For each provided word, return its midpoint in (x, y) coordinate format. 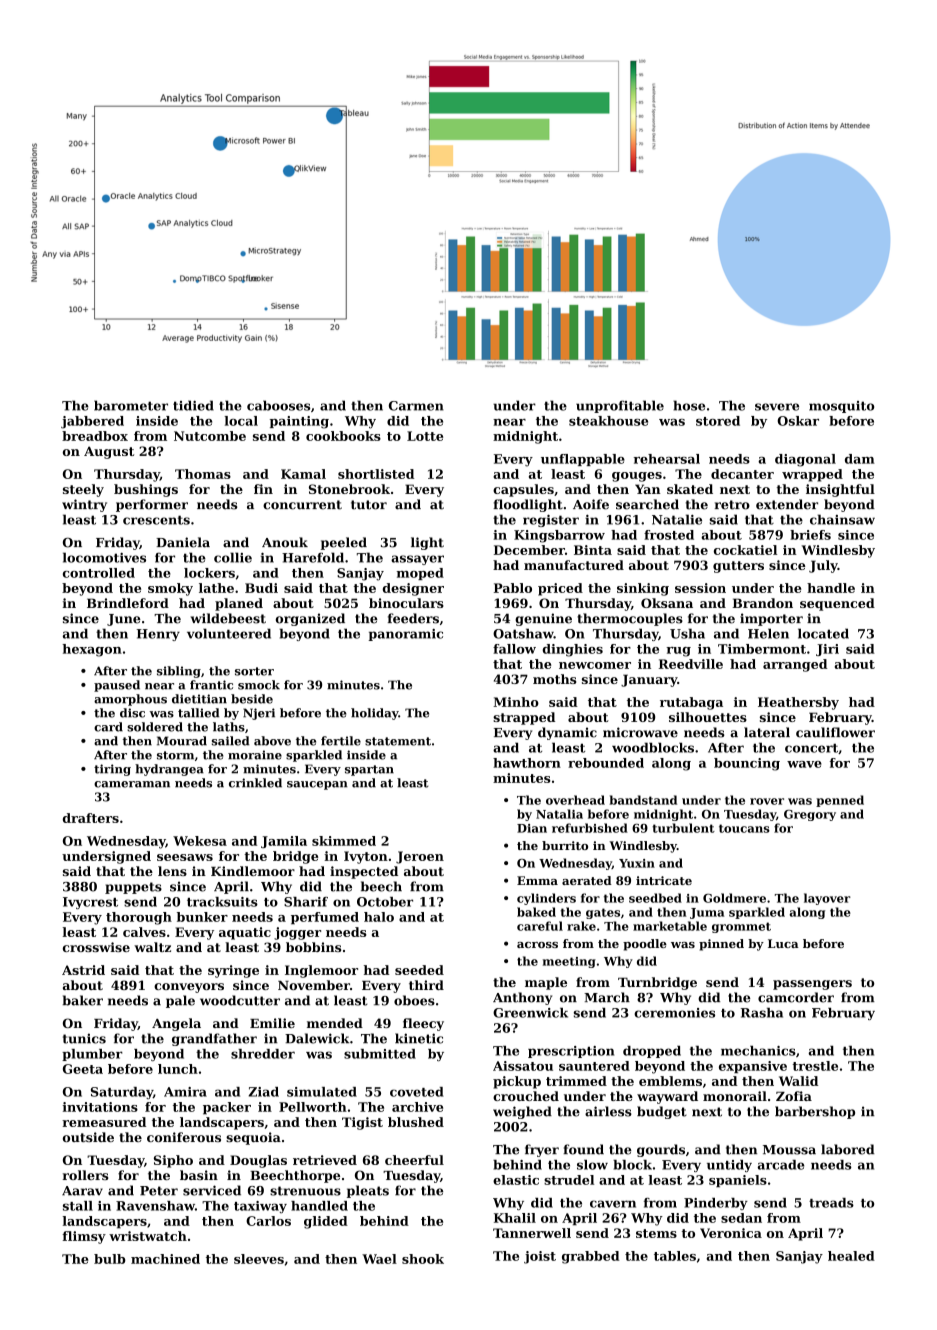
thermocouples (630, 619)
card (108, 727)
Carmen (416, 406)
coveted (417, 1092)
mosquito (841, 407)
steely (83, 490)
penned (840, 801)
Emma (537, 880)
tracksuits (222, 902)
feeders (413, 618)
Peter (159, 1191)
